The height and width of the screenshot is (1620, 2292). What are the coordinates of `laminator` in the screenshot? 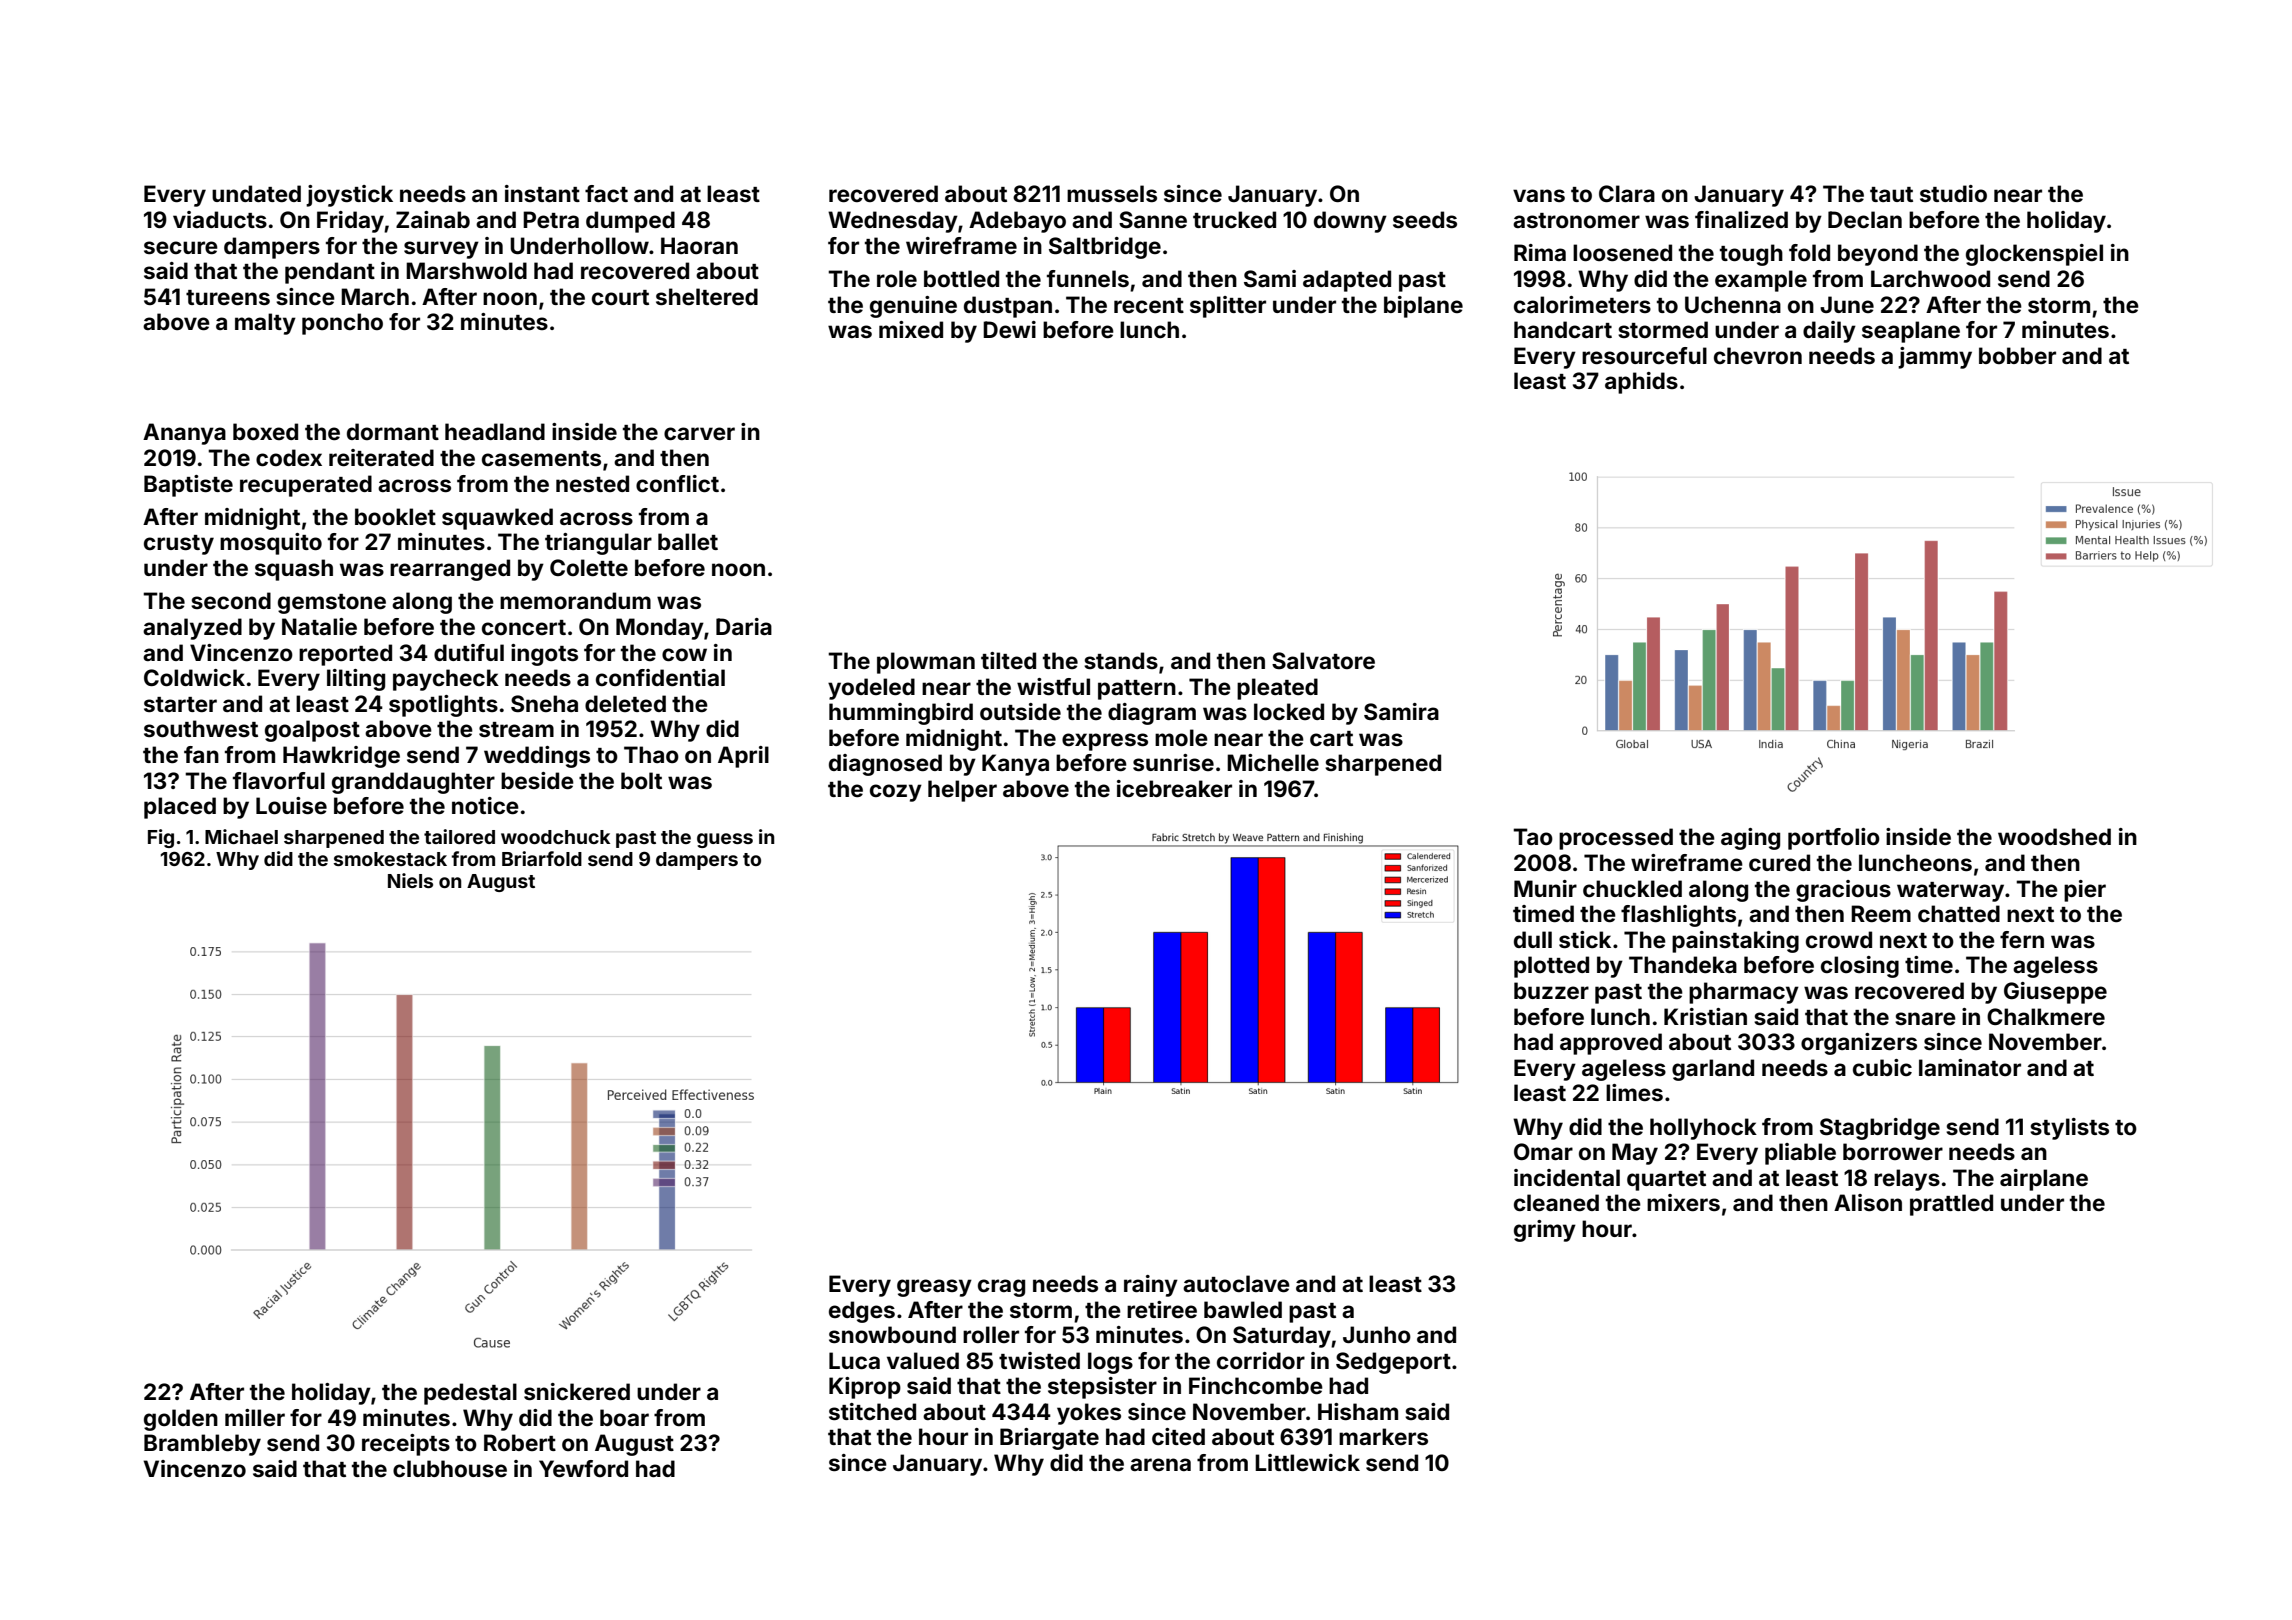 It's located at (1970, 1067).
